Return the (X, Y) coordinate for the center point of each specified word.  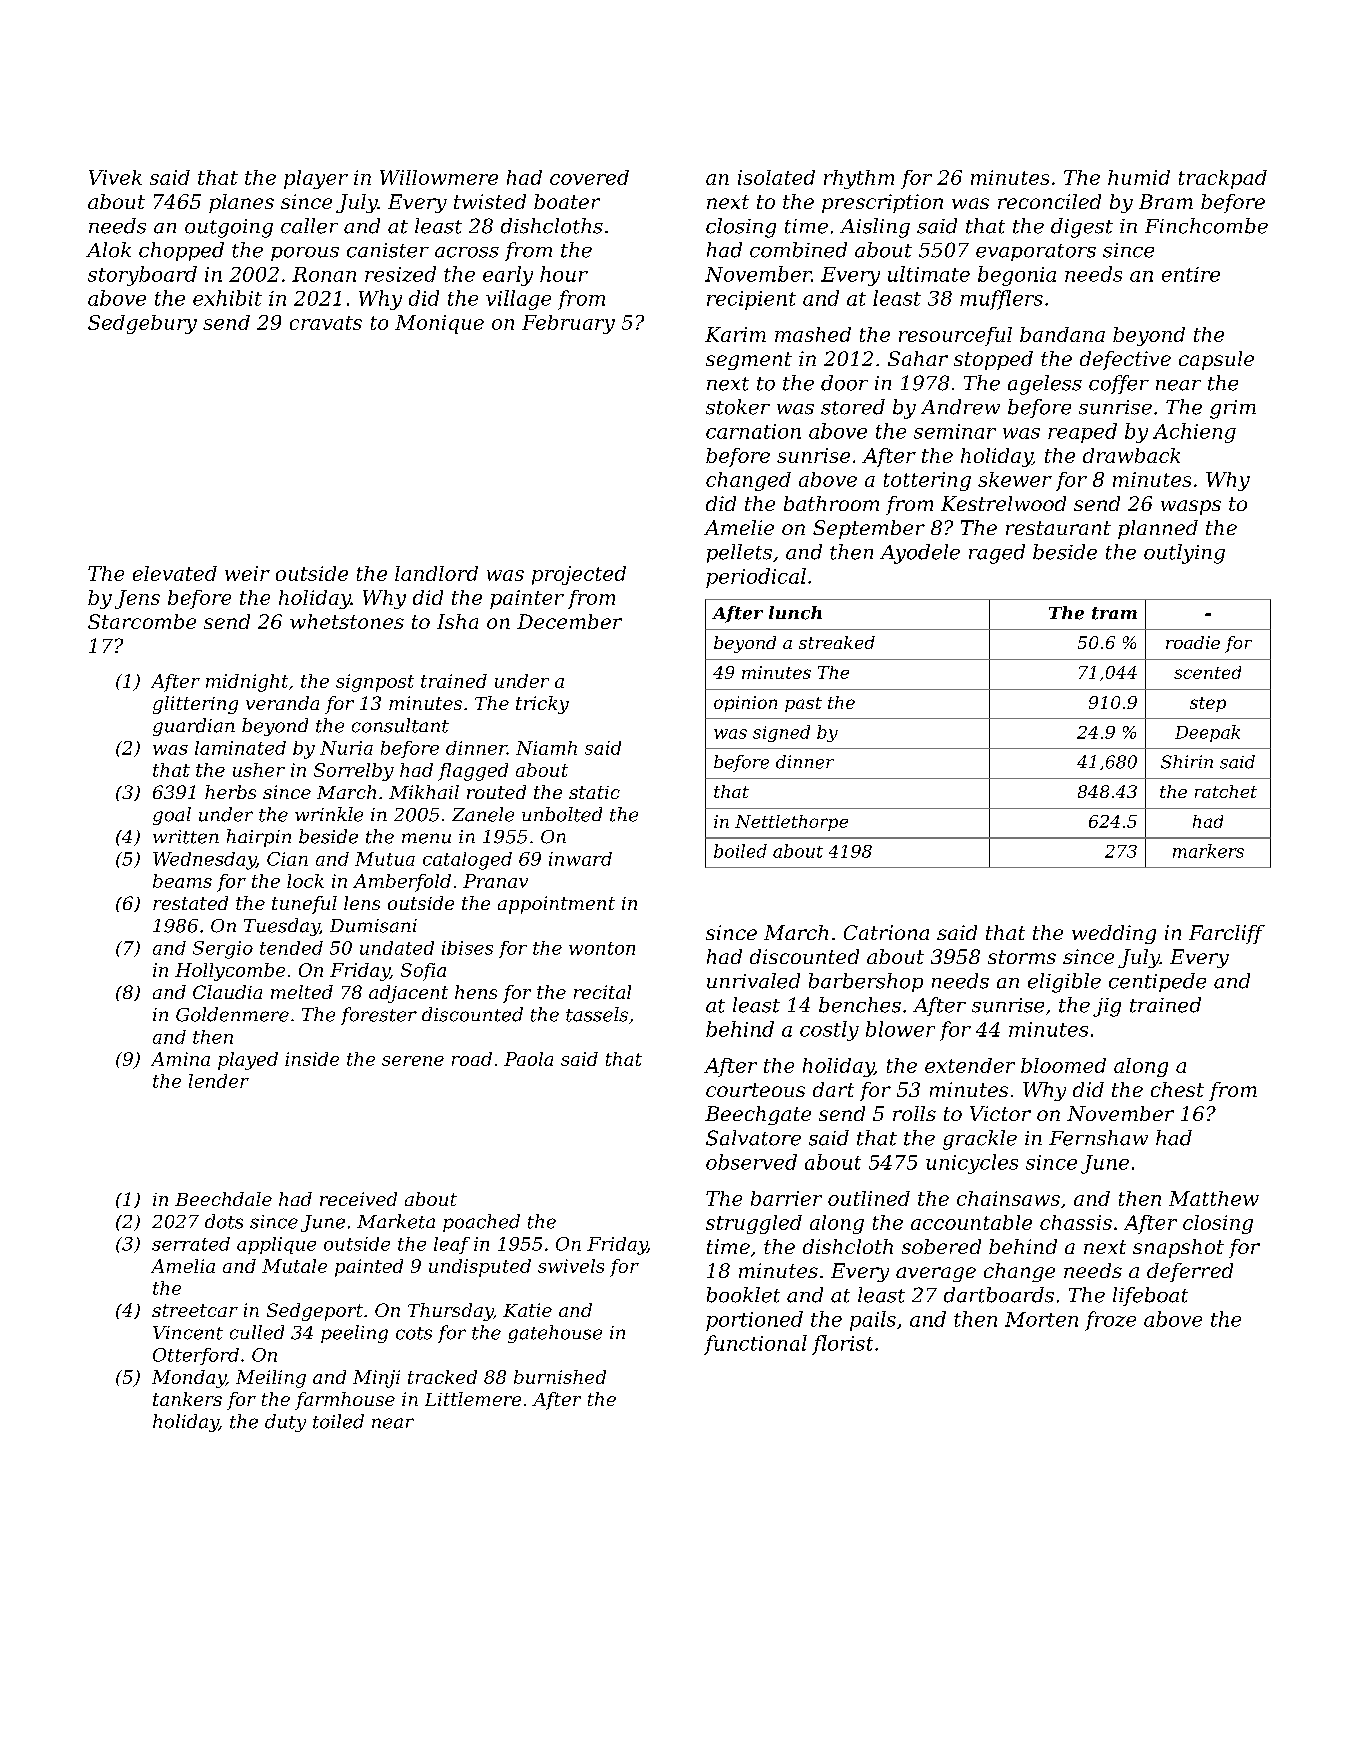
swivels (571, 1266)
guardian (194, 727)
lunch (795, 613)
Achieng (1194, 433)
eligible (1064, 983)
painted (369, 1268)
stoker (738, 407)
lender (219, 1081)
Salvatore (753, 1138)
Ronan (324, 274)
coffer (1119, 384)
